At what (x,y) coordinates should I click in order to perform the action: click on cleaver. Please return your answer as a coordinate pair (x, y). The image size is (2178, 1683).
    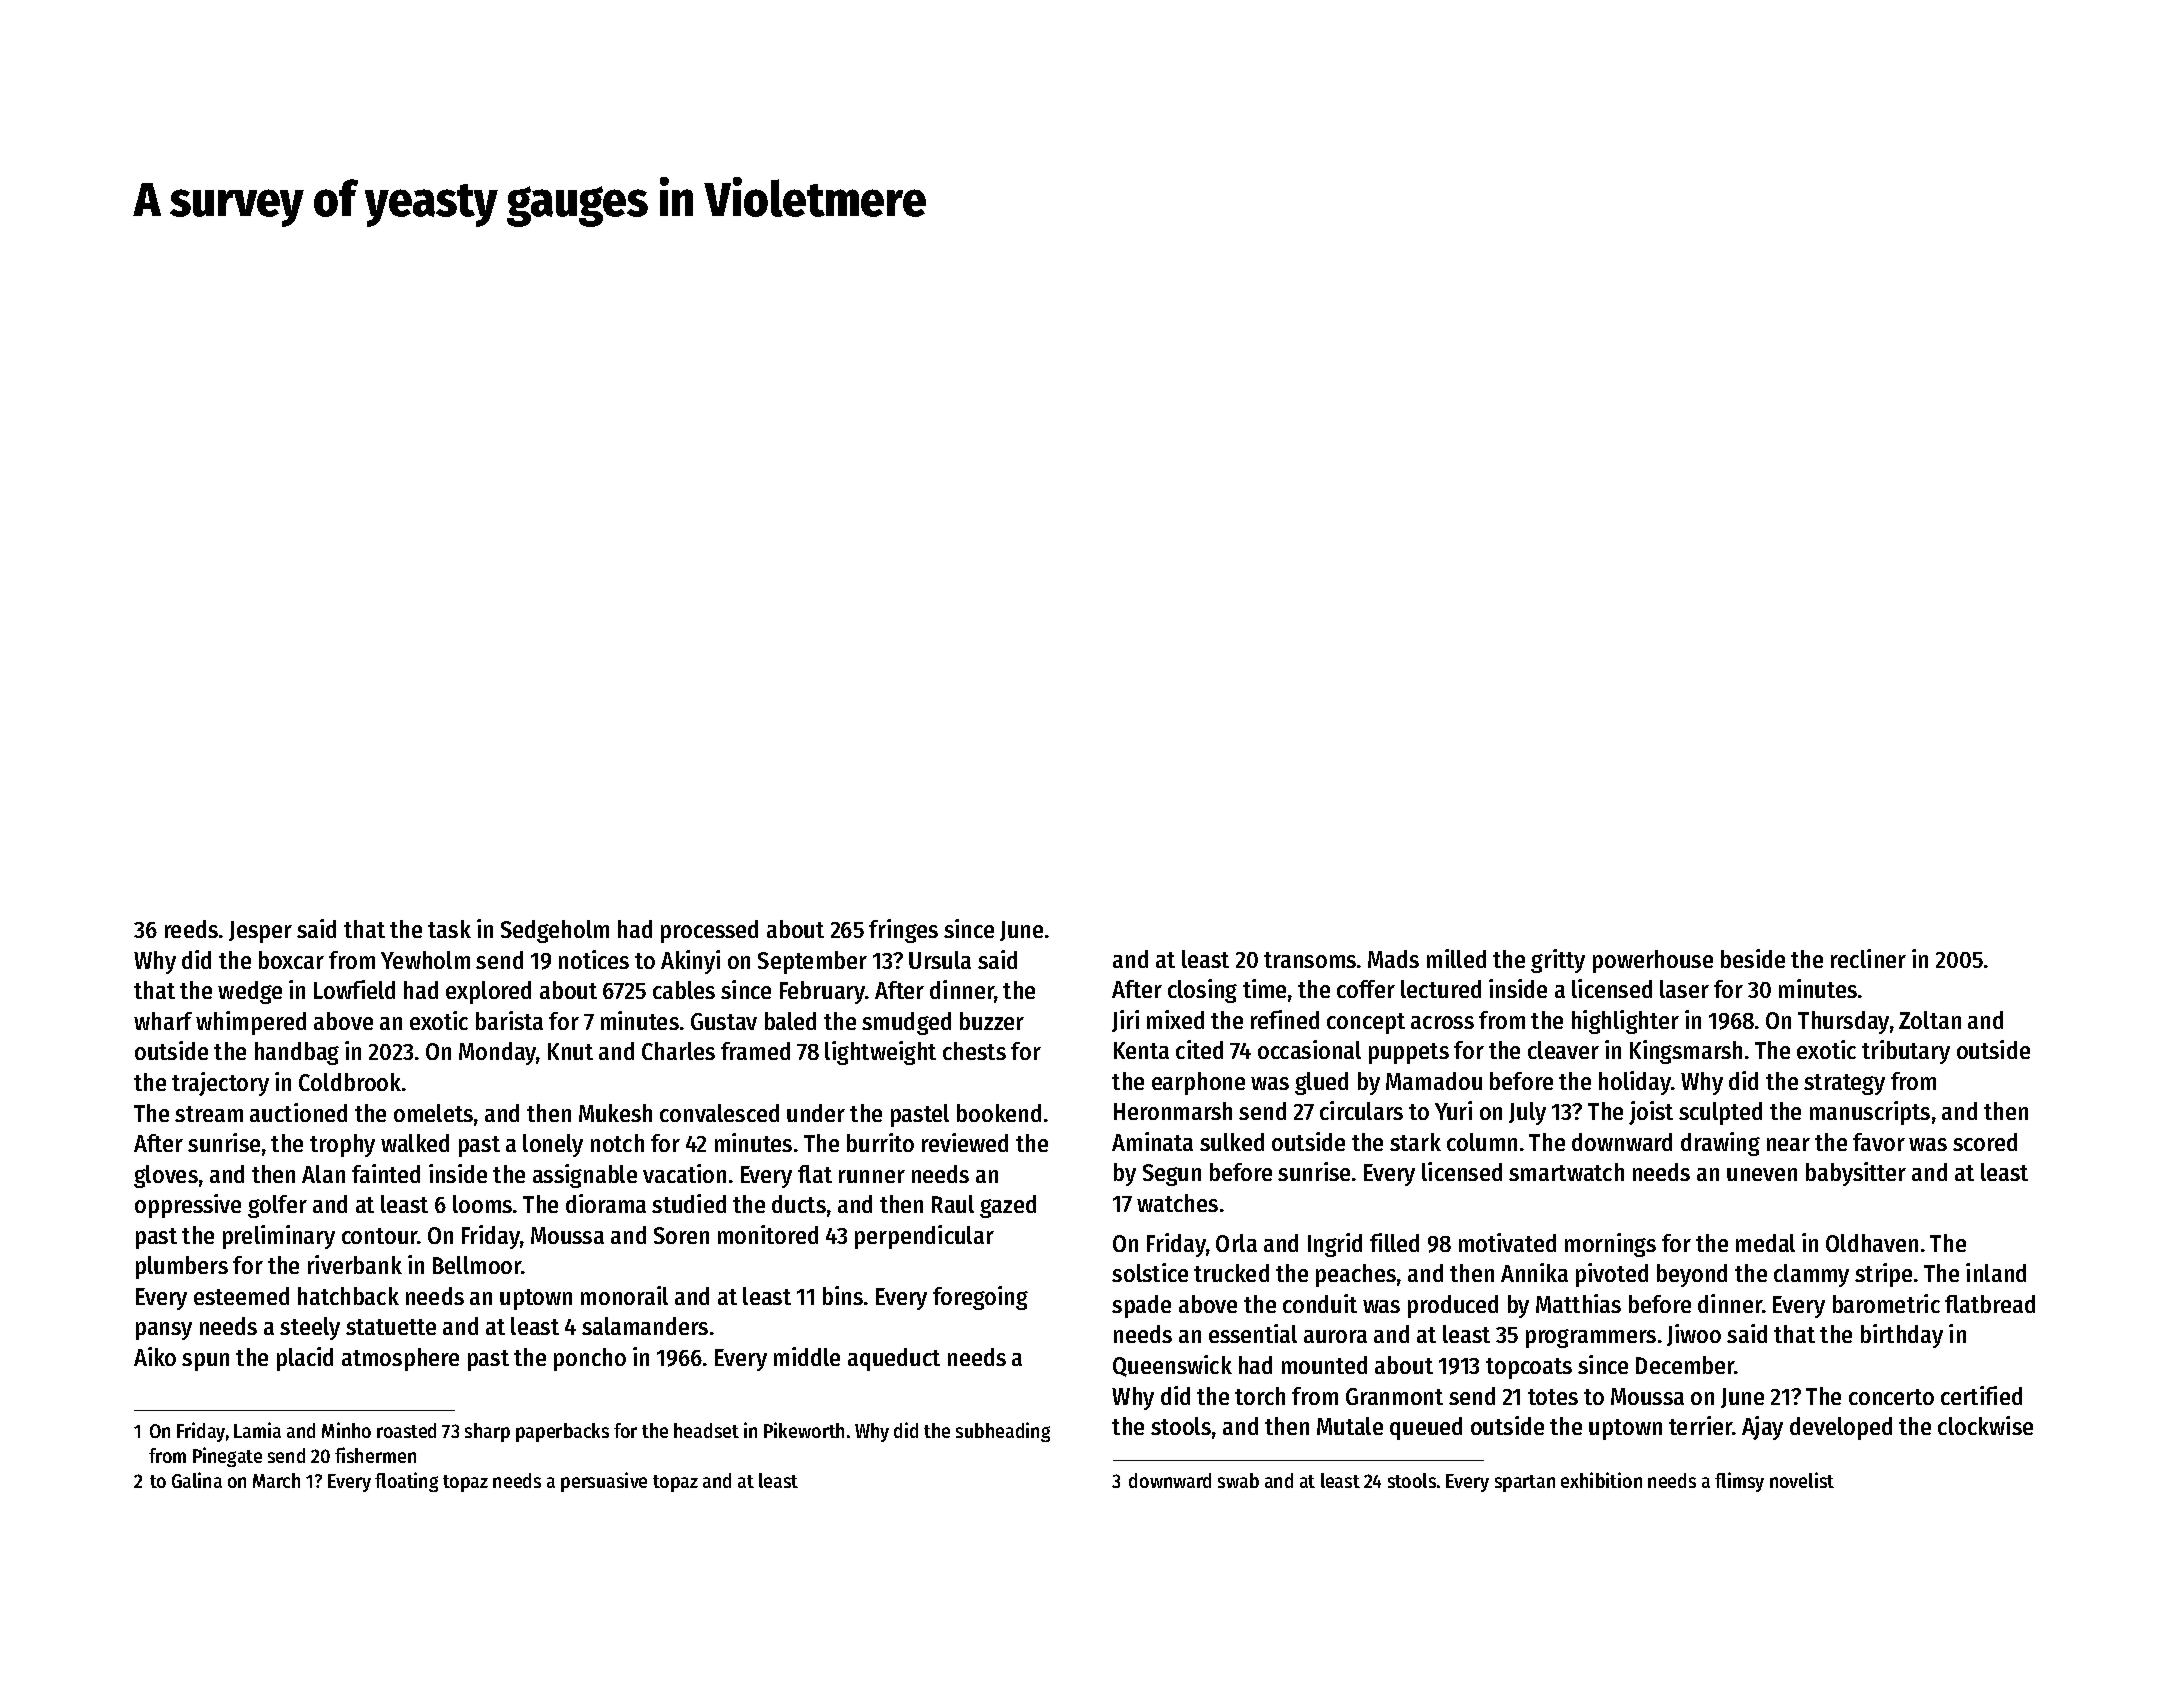
    Looking at the image, I should click on (1563, 1050).
